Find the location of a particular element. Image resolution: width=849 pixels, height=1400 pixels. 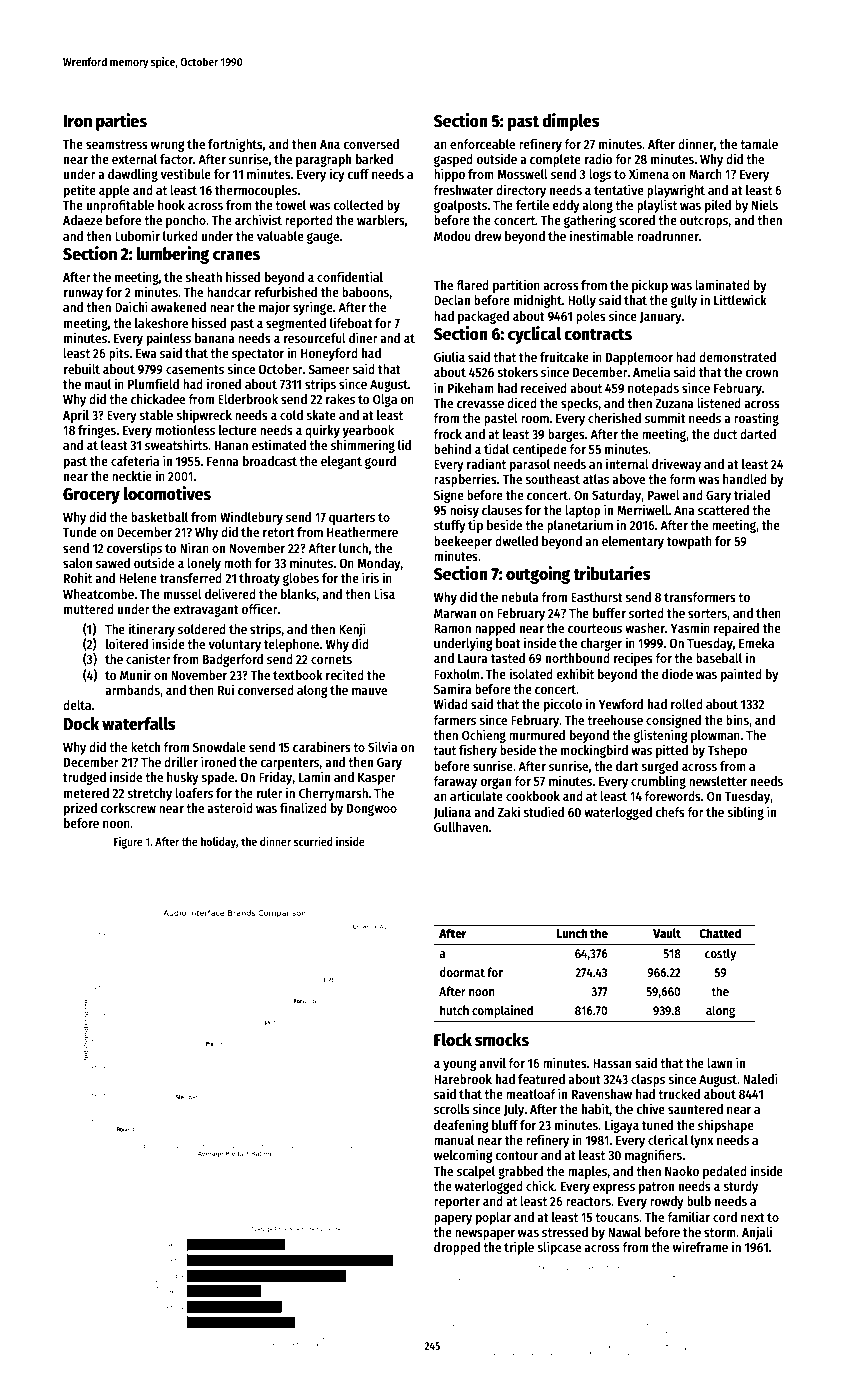

fortnights is located at coordinates (235, 145).
